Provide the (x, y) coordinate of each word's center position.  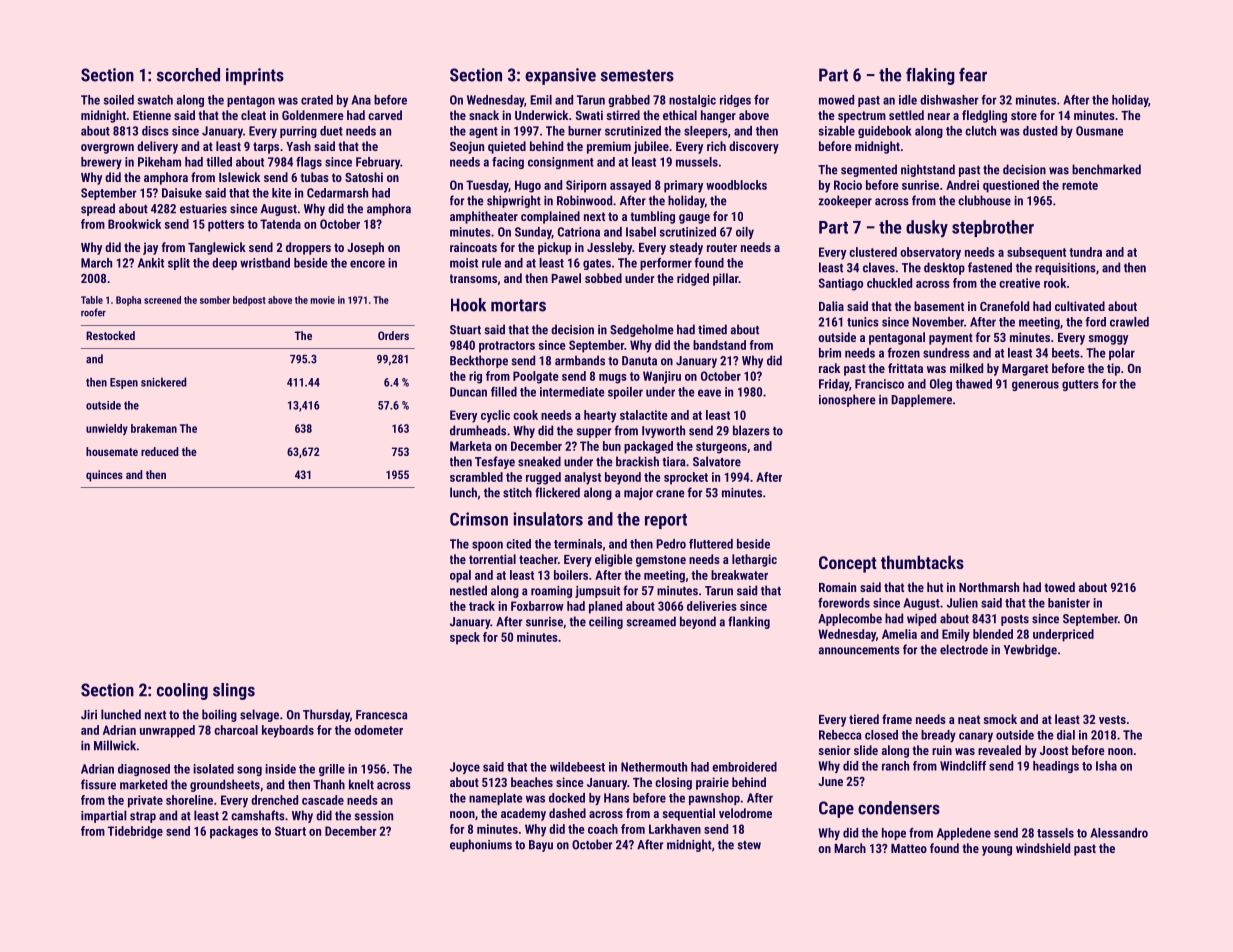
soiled (119, 100)
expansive (560, 76)
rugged (543, 478)
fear (973, 75)
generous (1035, 386)
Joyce (465, 768)
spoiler (625, 393)
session (373, 816)
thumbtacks (922, 562)
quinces (104, 476)
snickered (164, 382)
